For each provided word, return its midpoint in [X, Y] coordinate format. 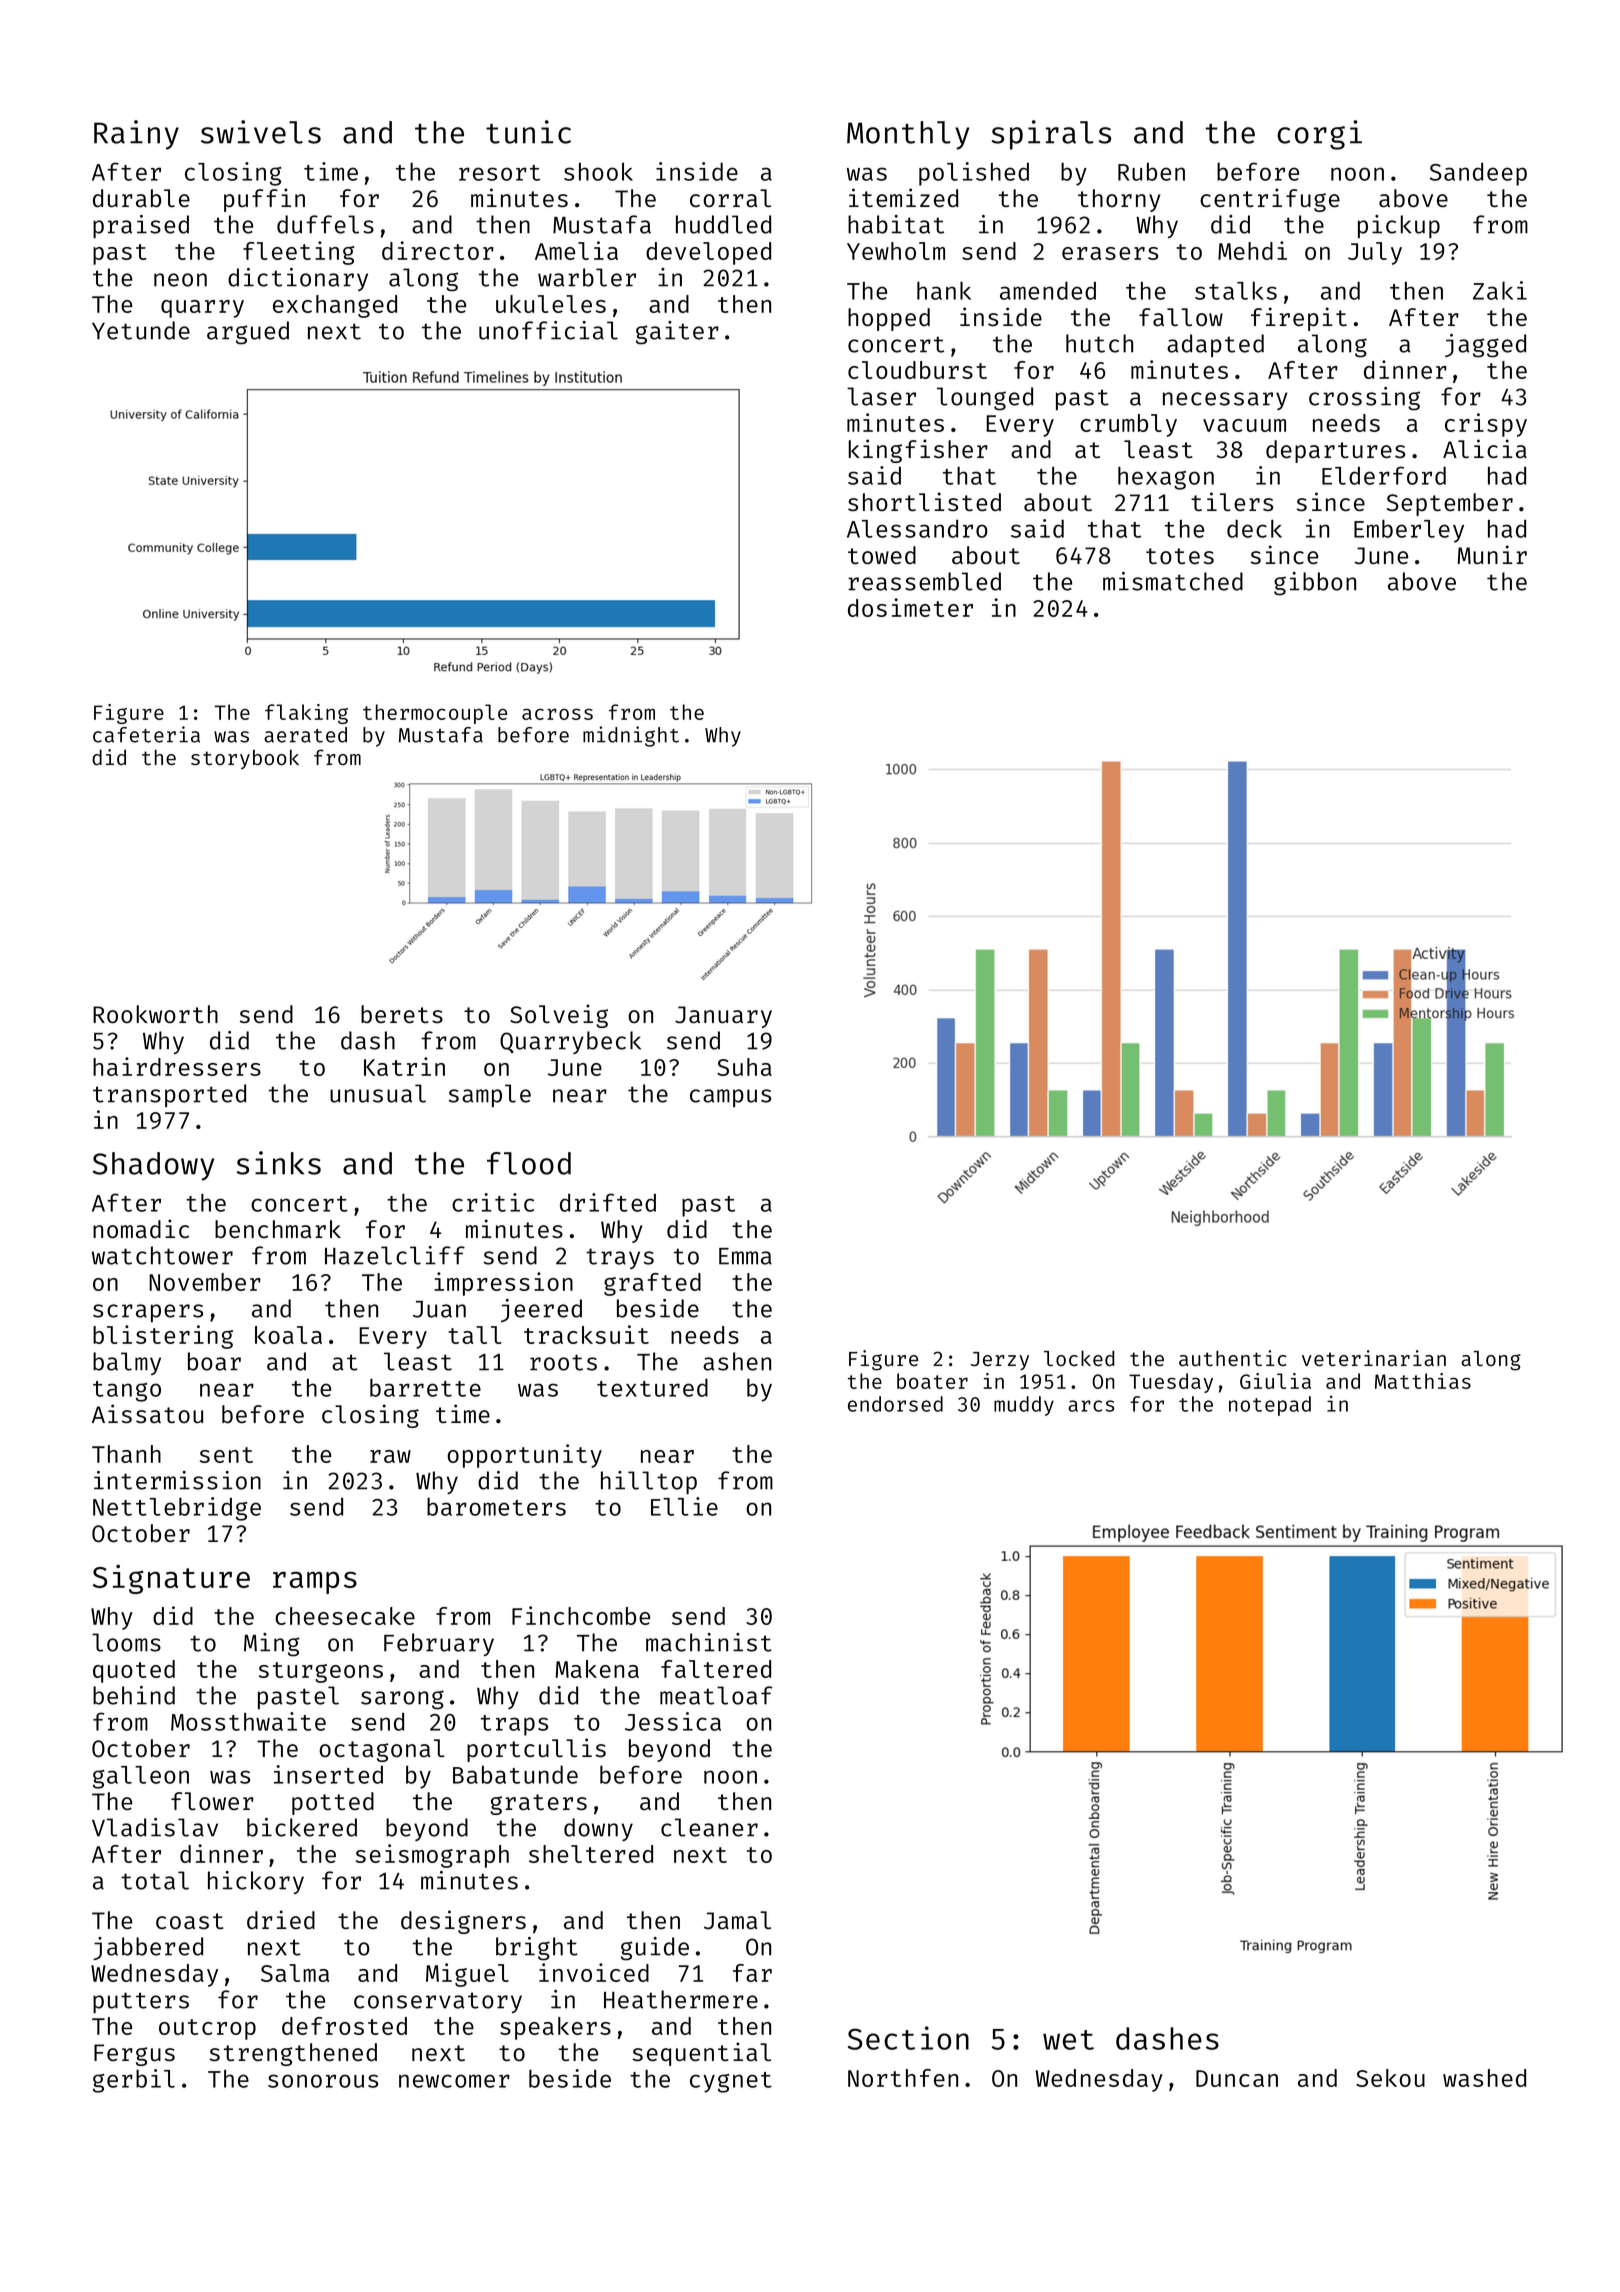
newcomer [454, 2081]
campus [730, 1098]
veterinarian [1374, 1358]
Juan [439, 1309]
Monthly [908, 135]
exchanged [335, 306]
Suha [744, 1067]
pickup [1399, 226]
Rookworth [155, 1014]
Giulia [1275, 1381]
